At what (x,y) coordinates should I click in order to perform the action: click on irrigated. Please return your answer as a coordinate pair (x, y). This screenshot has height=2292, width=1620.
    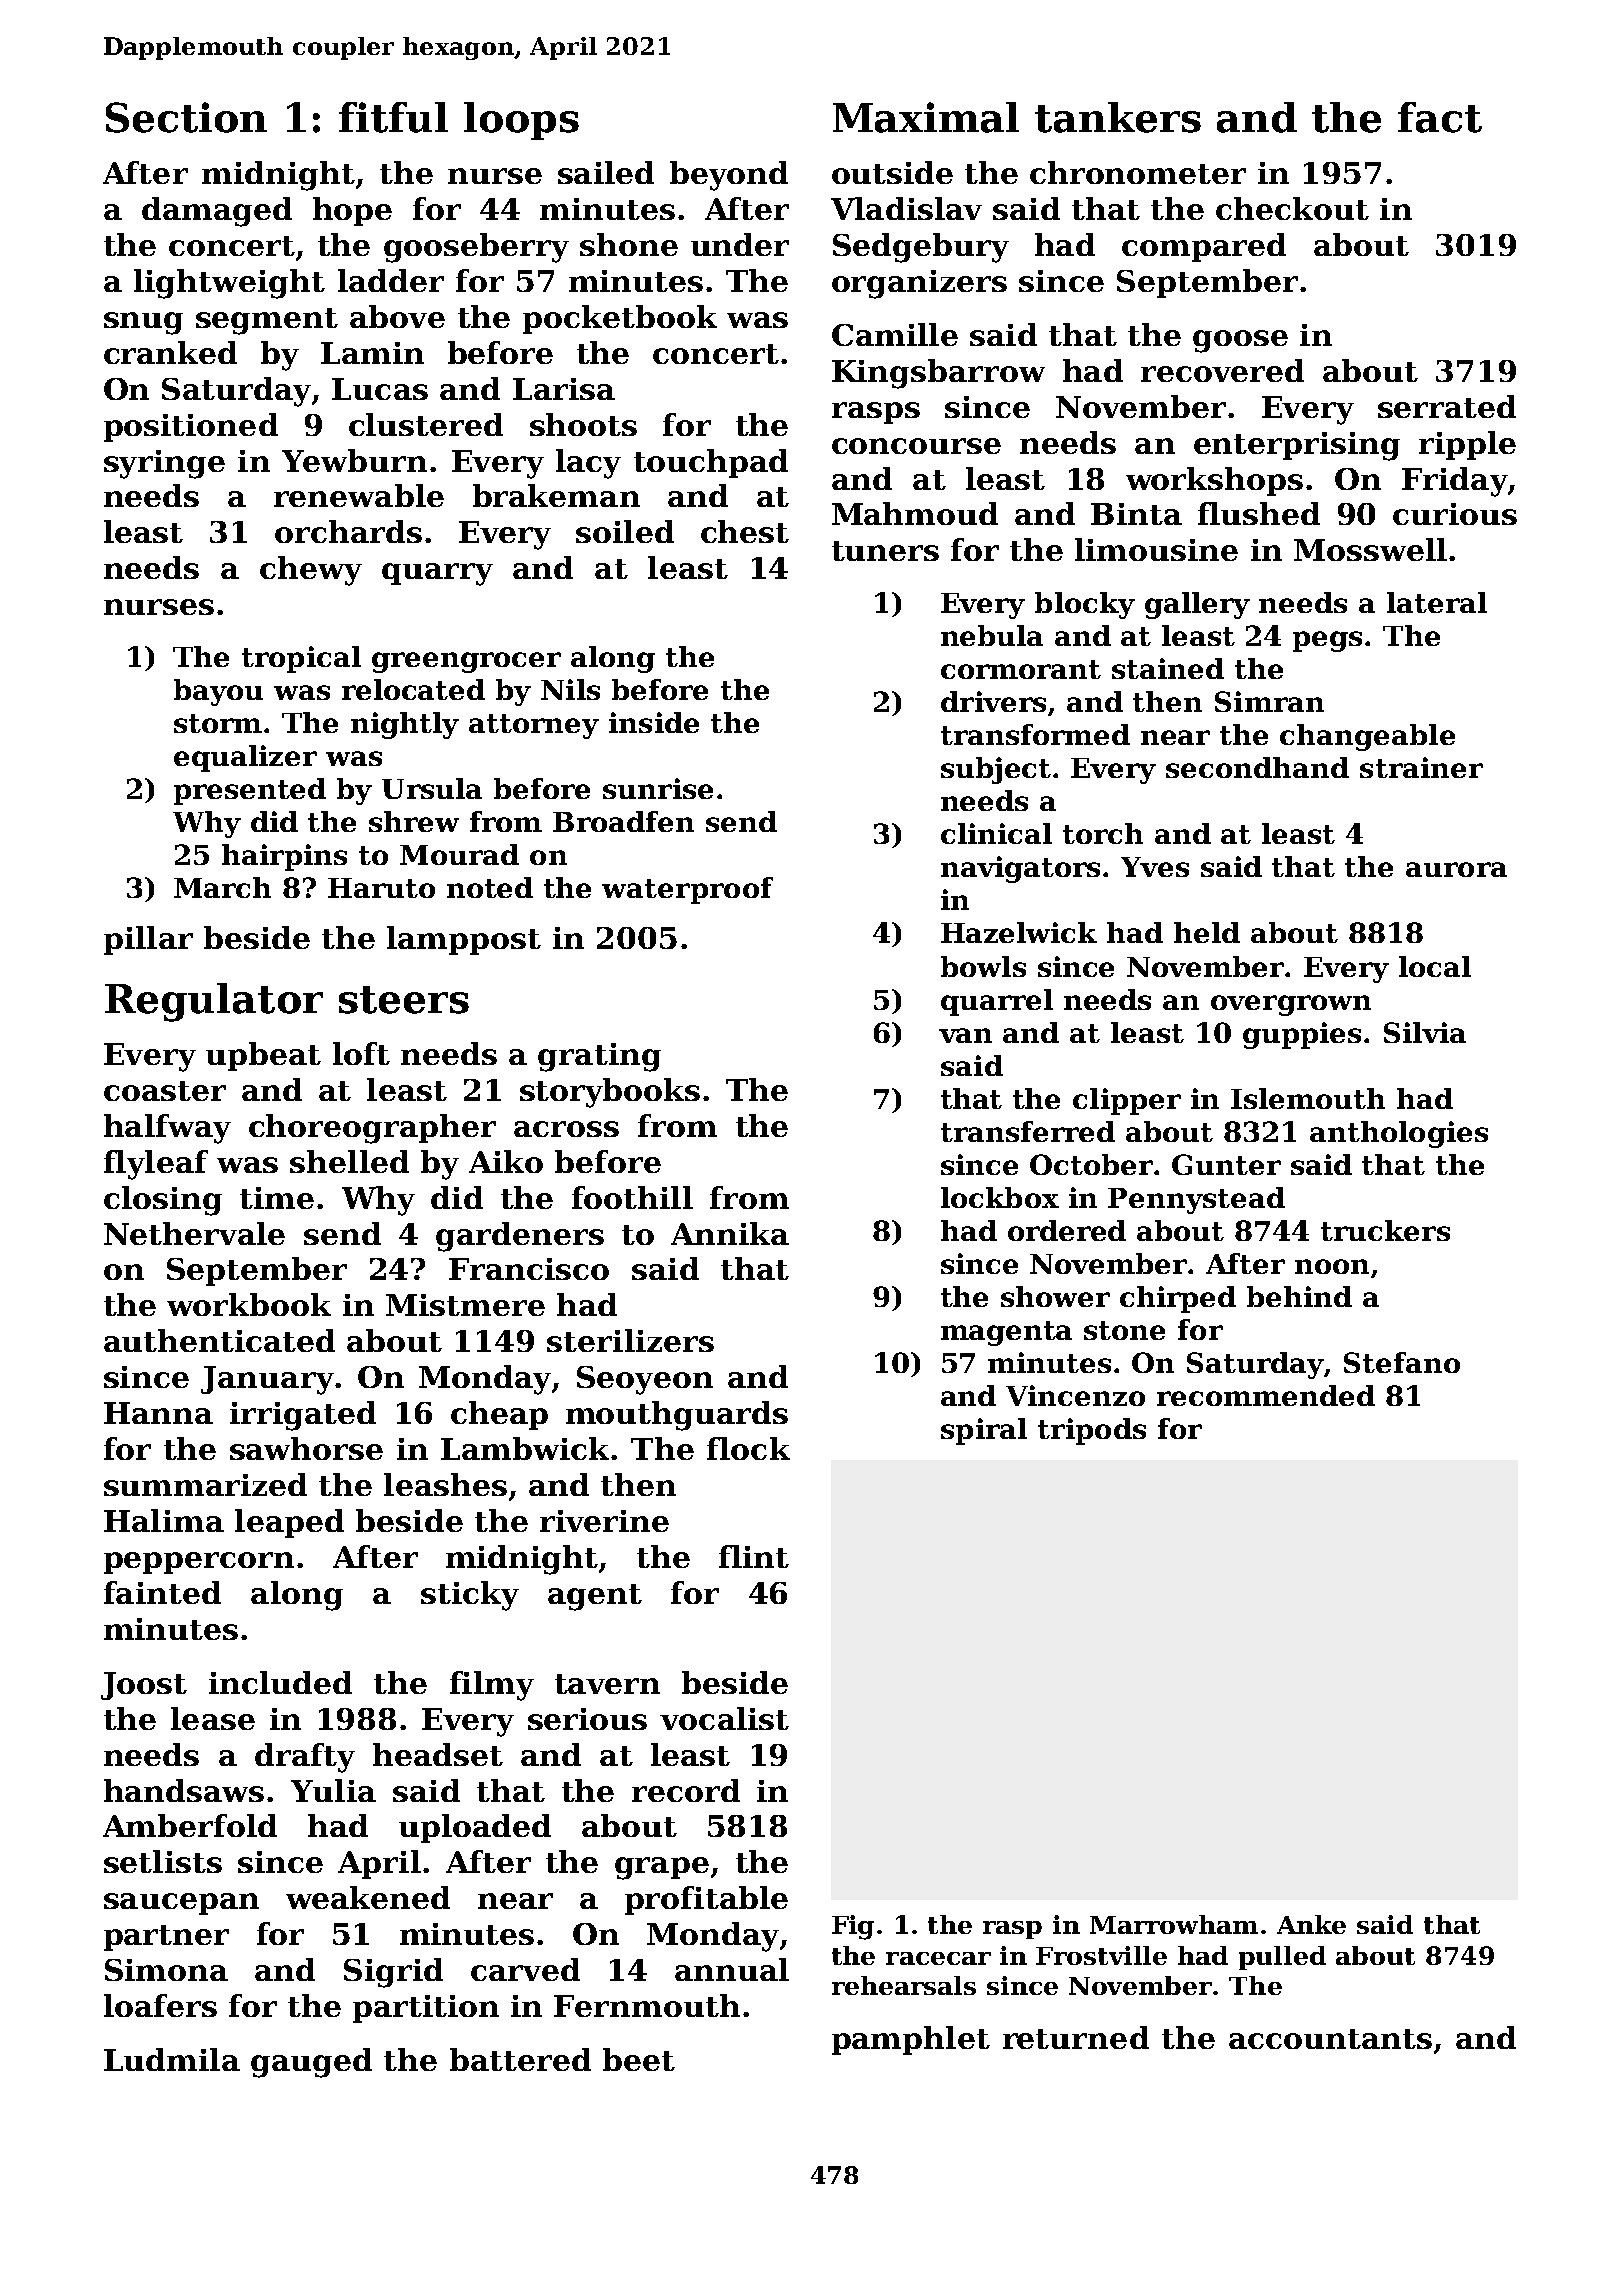
    Looking at the image, I should click on (303, 1416).
